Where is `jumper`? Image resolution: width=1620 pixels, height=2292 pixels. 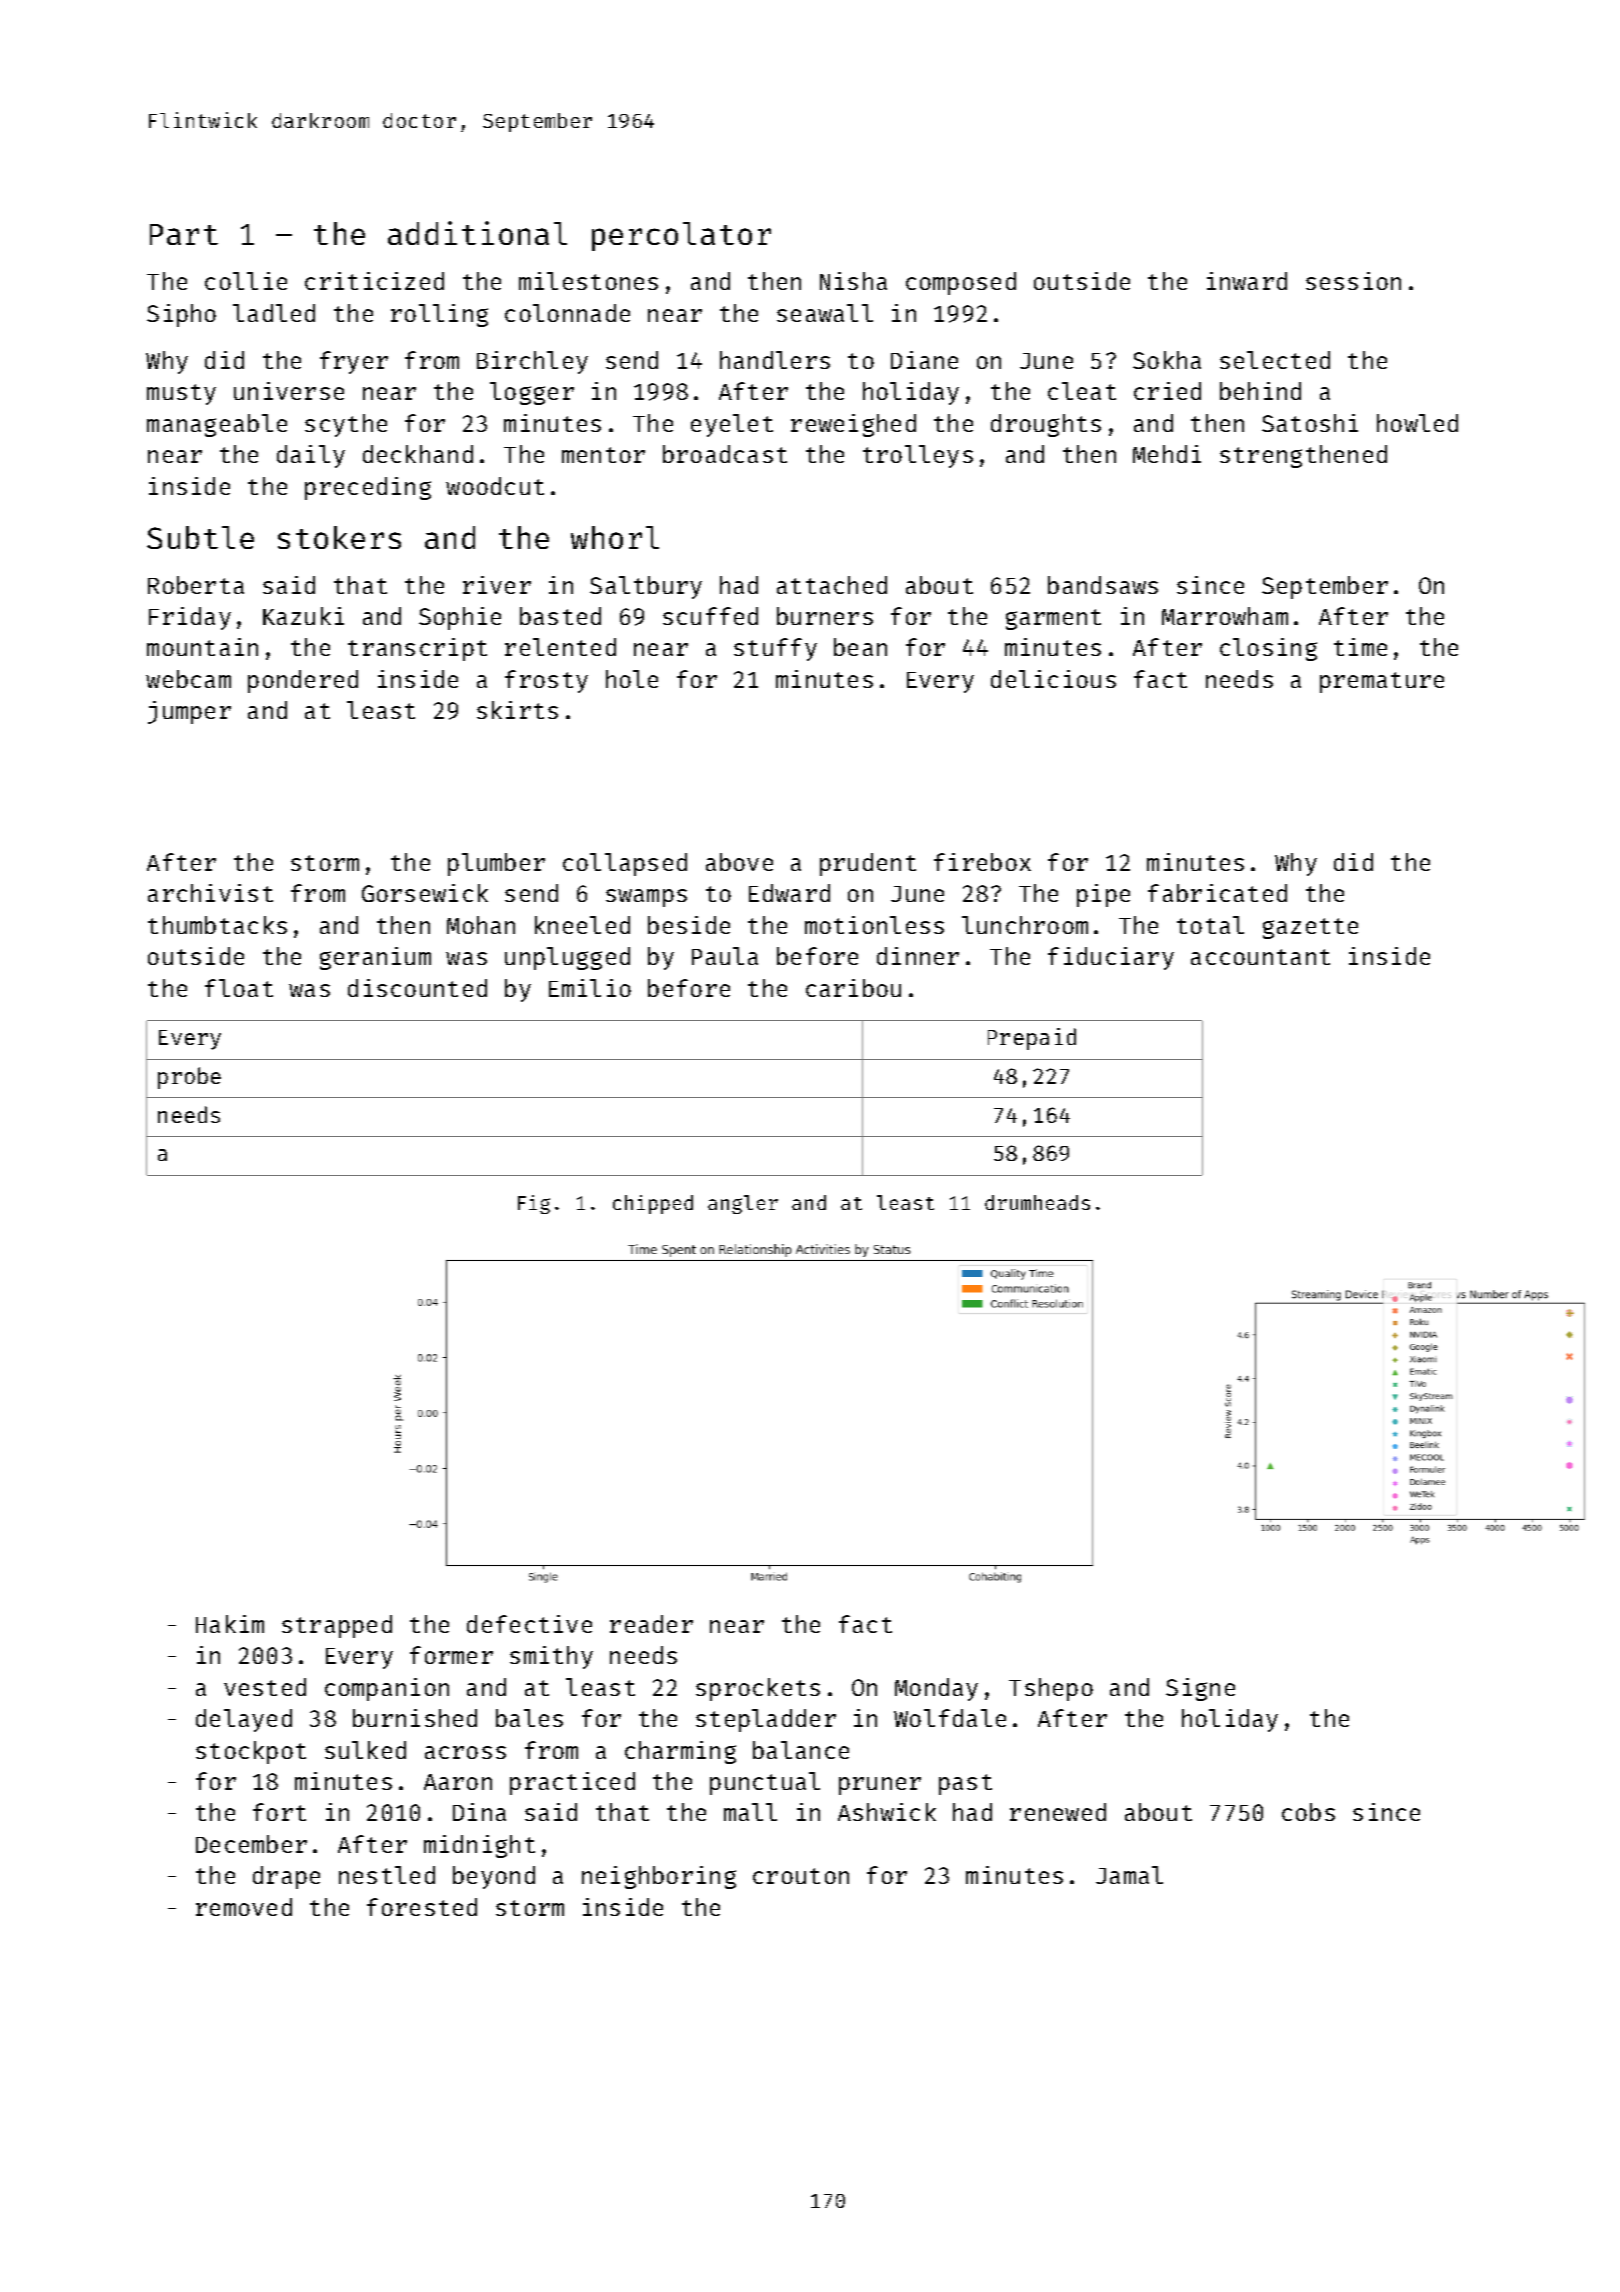 jumper is located at coordinates (189, 712).
